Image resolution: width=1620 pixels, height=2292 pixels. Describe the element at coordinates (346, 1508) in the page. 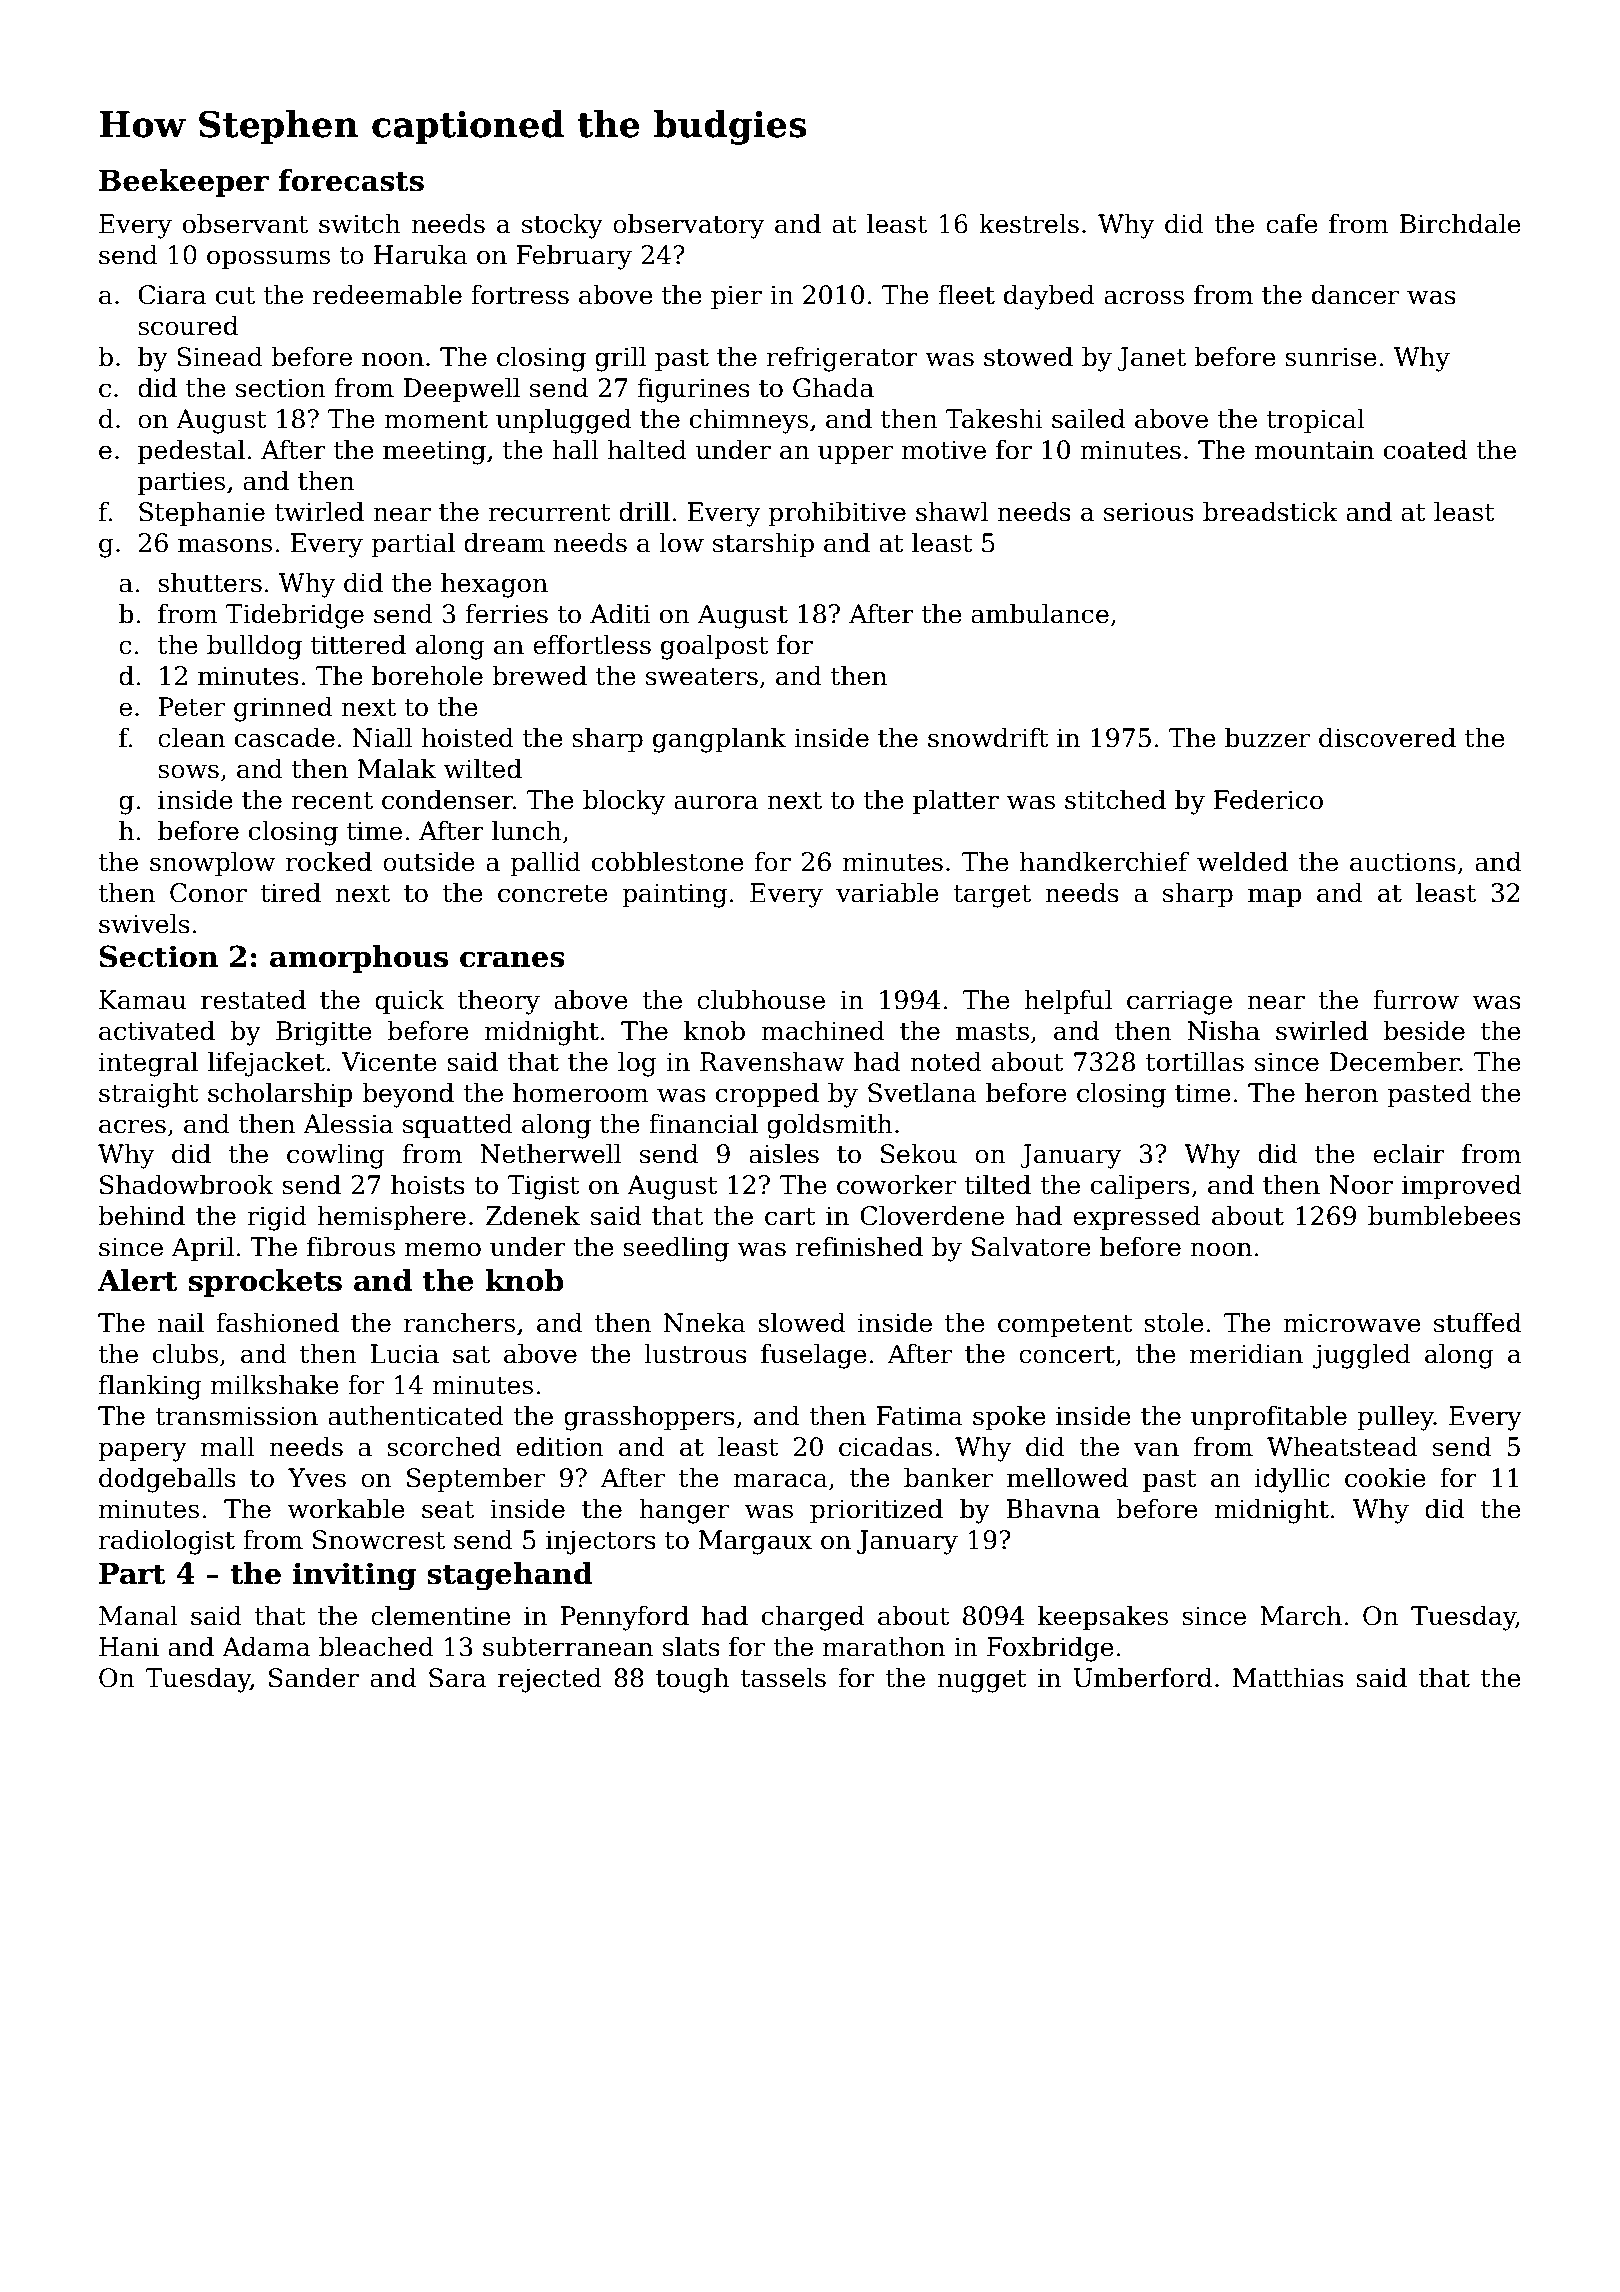

I see `workable` at that location.
